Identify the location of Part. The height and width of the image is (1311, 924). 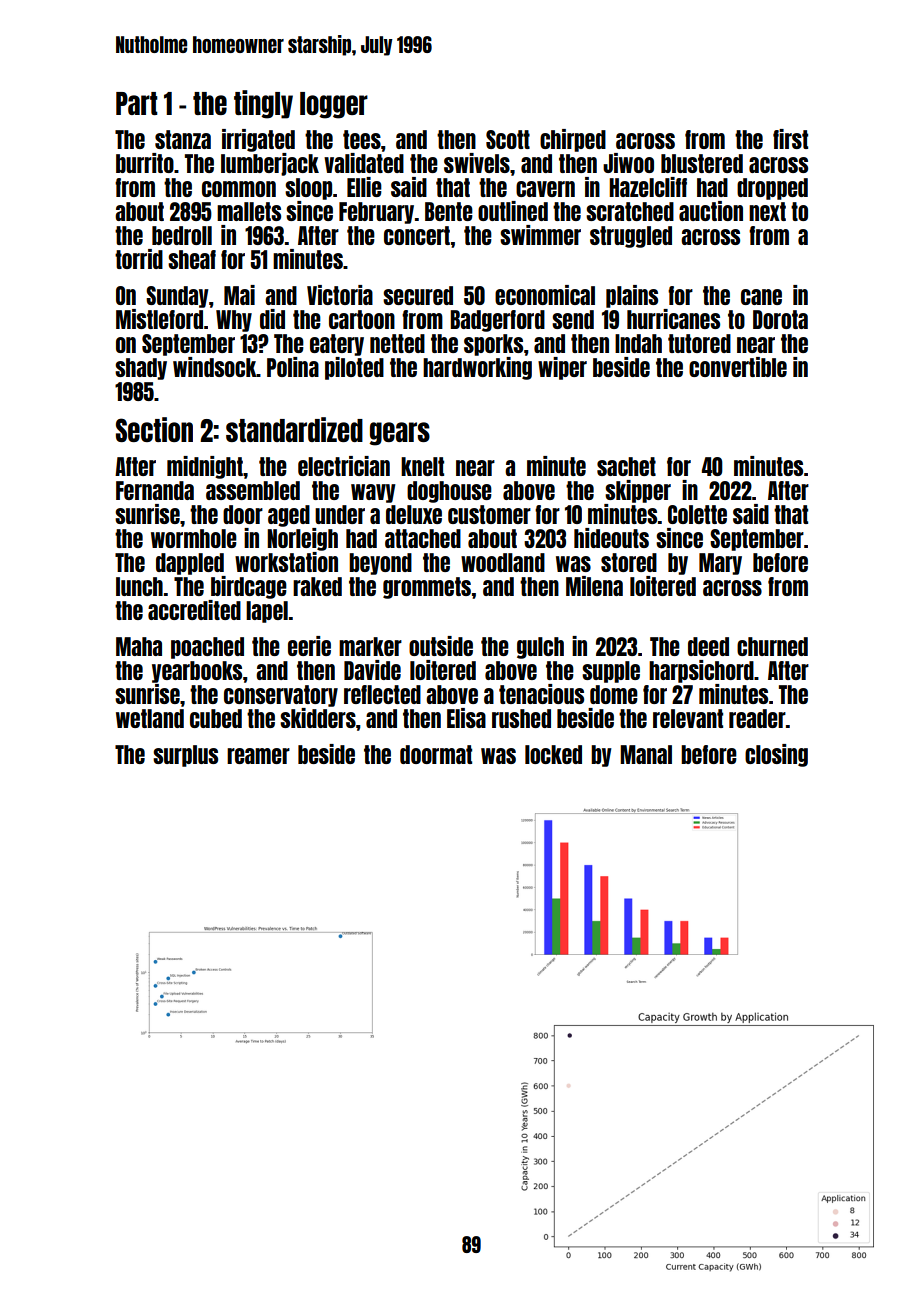
(137, 103).
